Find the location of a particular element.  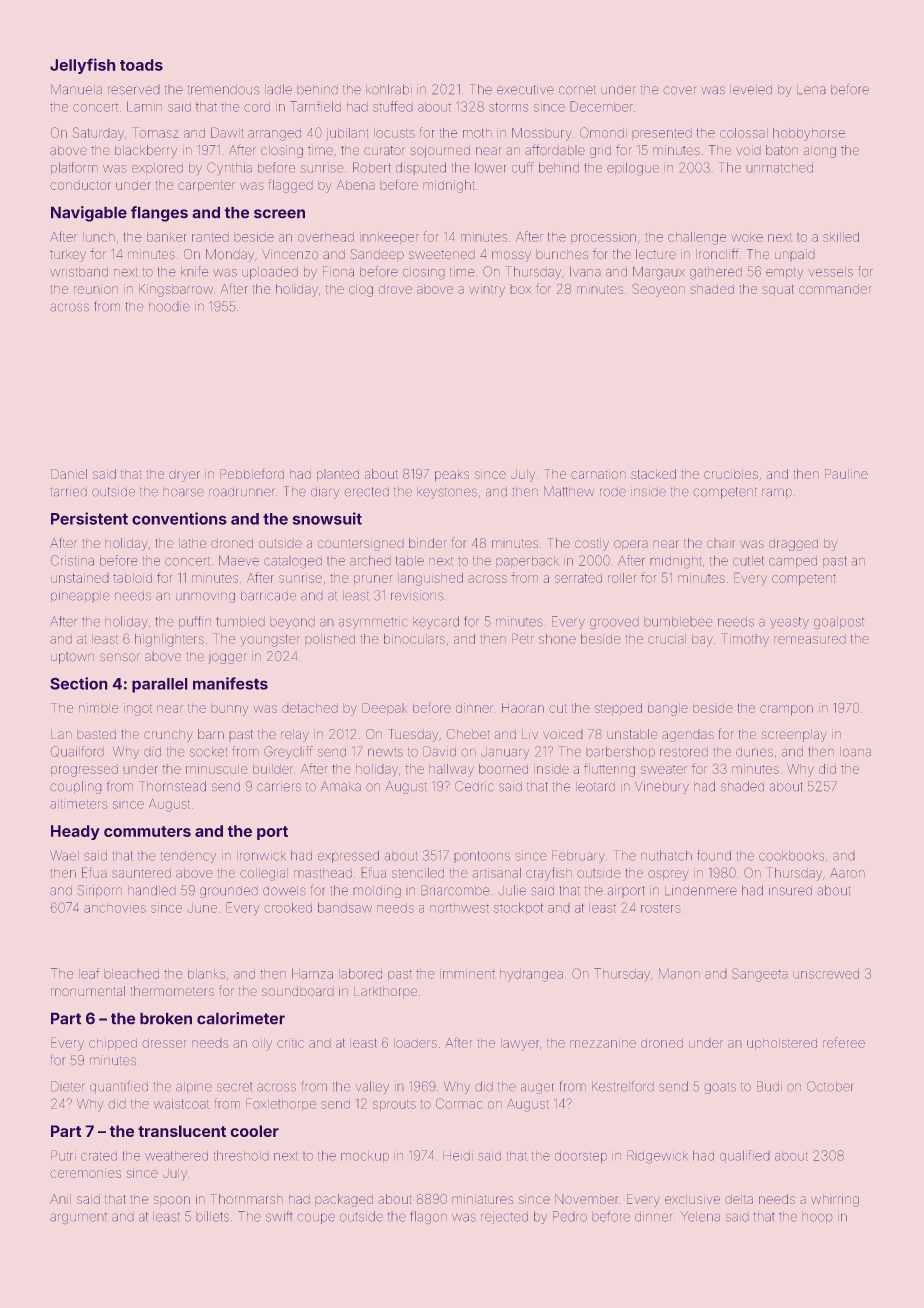

wintry is located at coordinates (487, 291).
